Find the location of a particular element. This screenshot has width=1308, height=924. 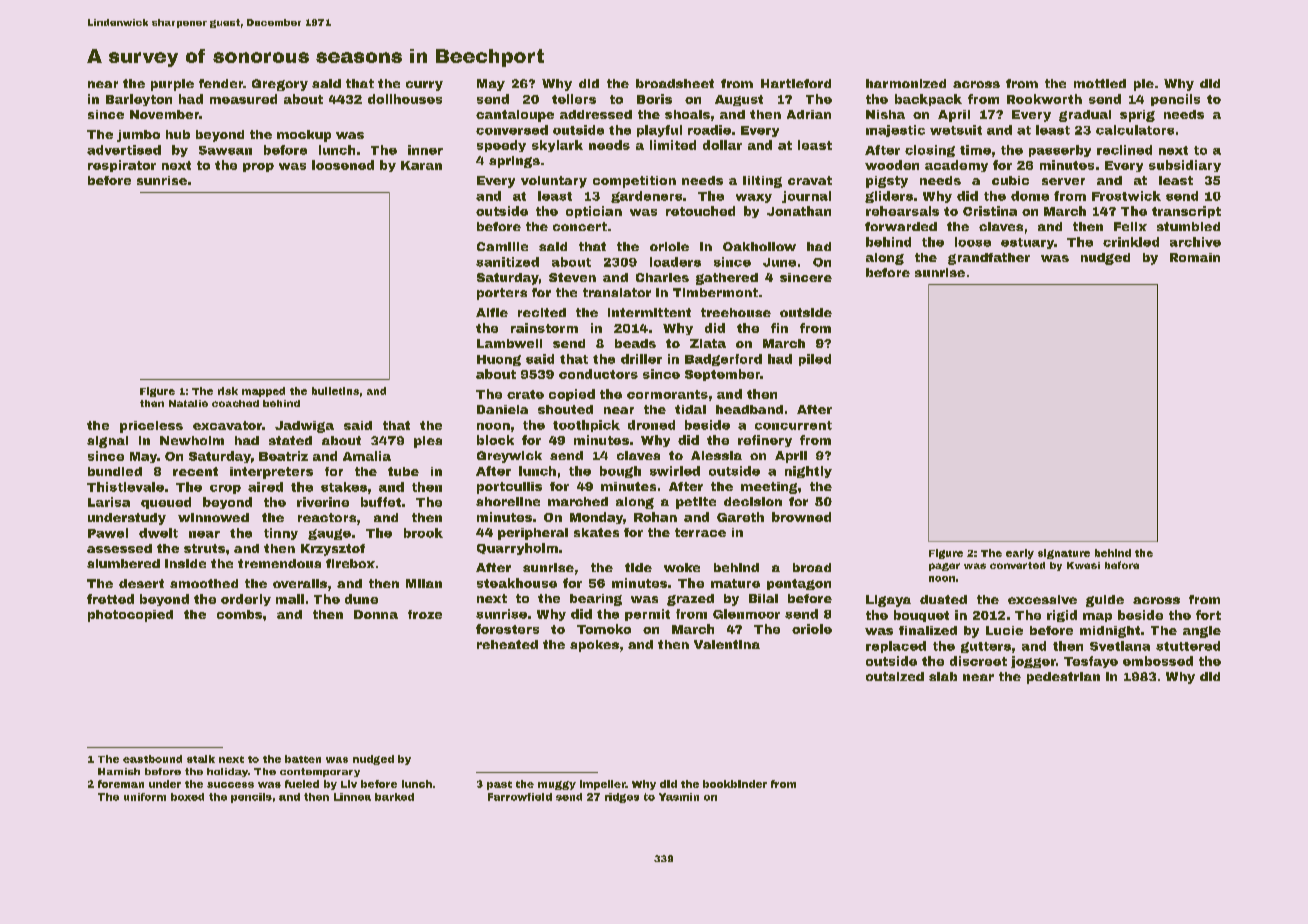

tellers is located at coordinates (574, 99).
